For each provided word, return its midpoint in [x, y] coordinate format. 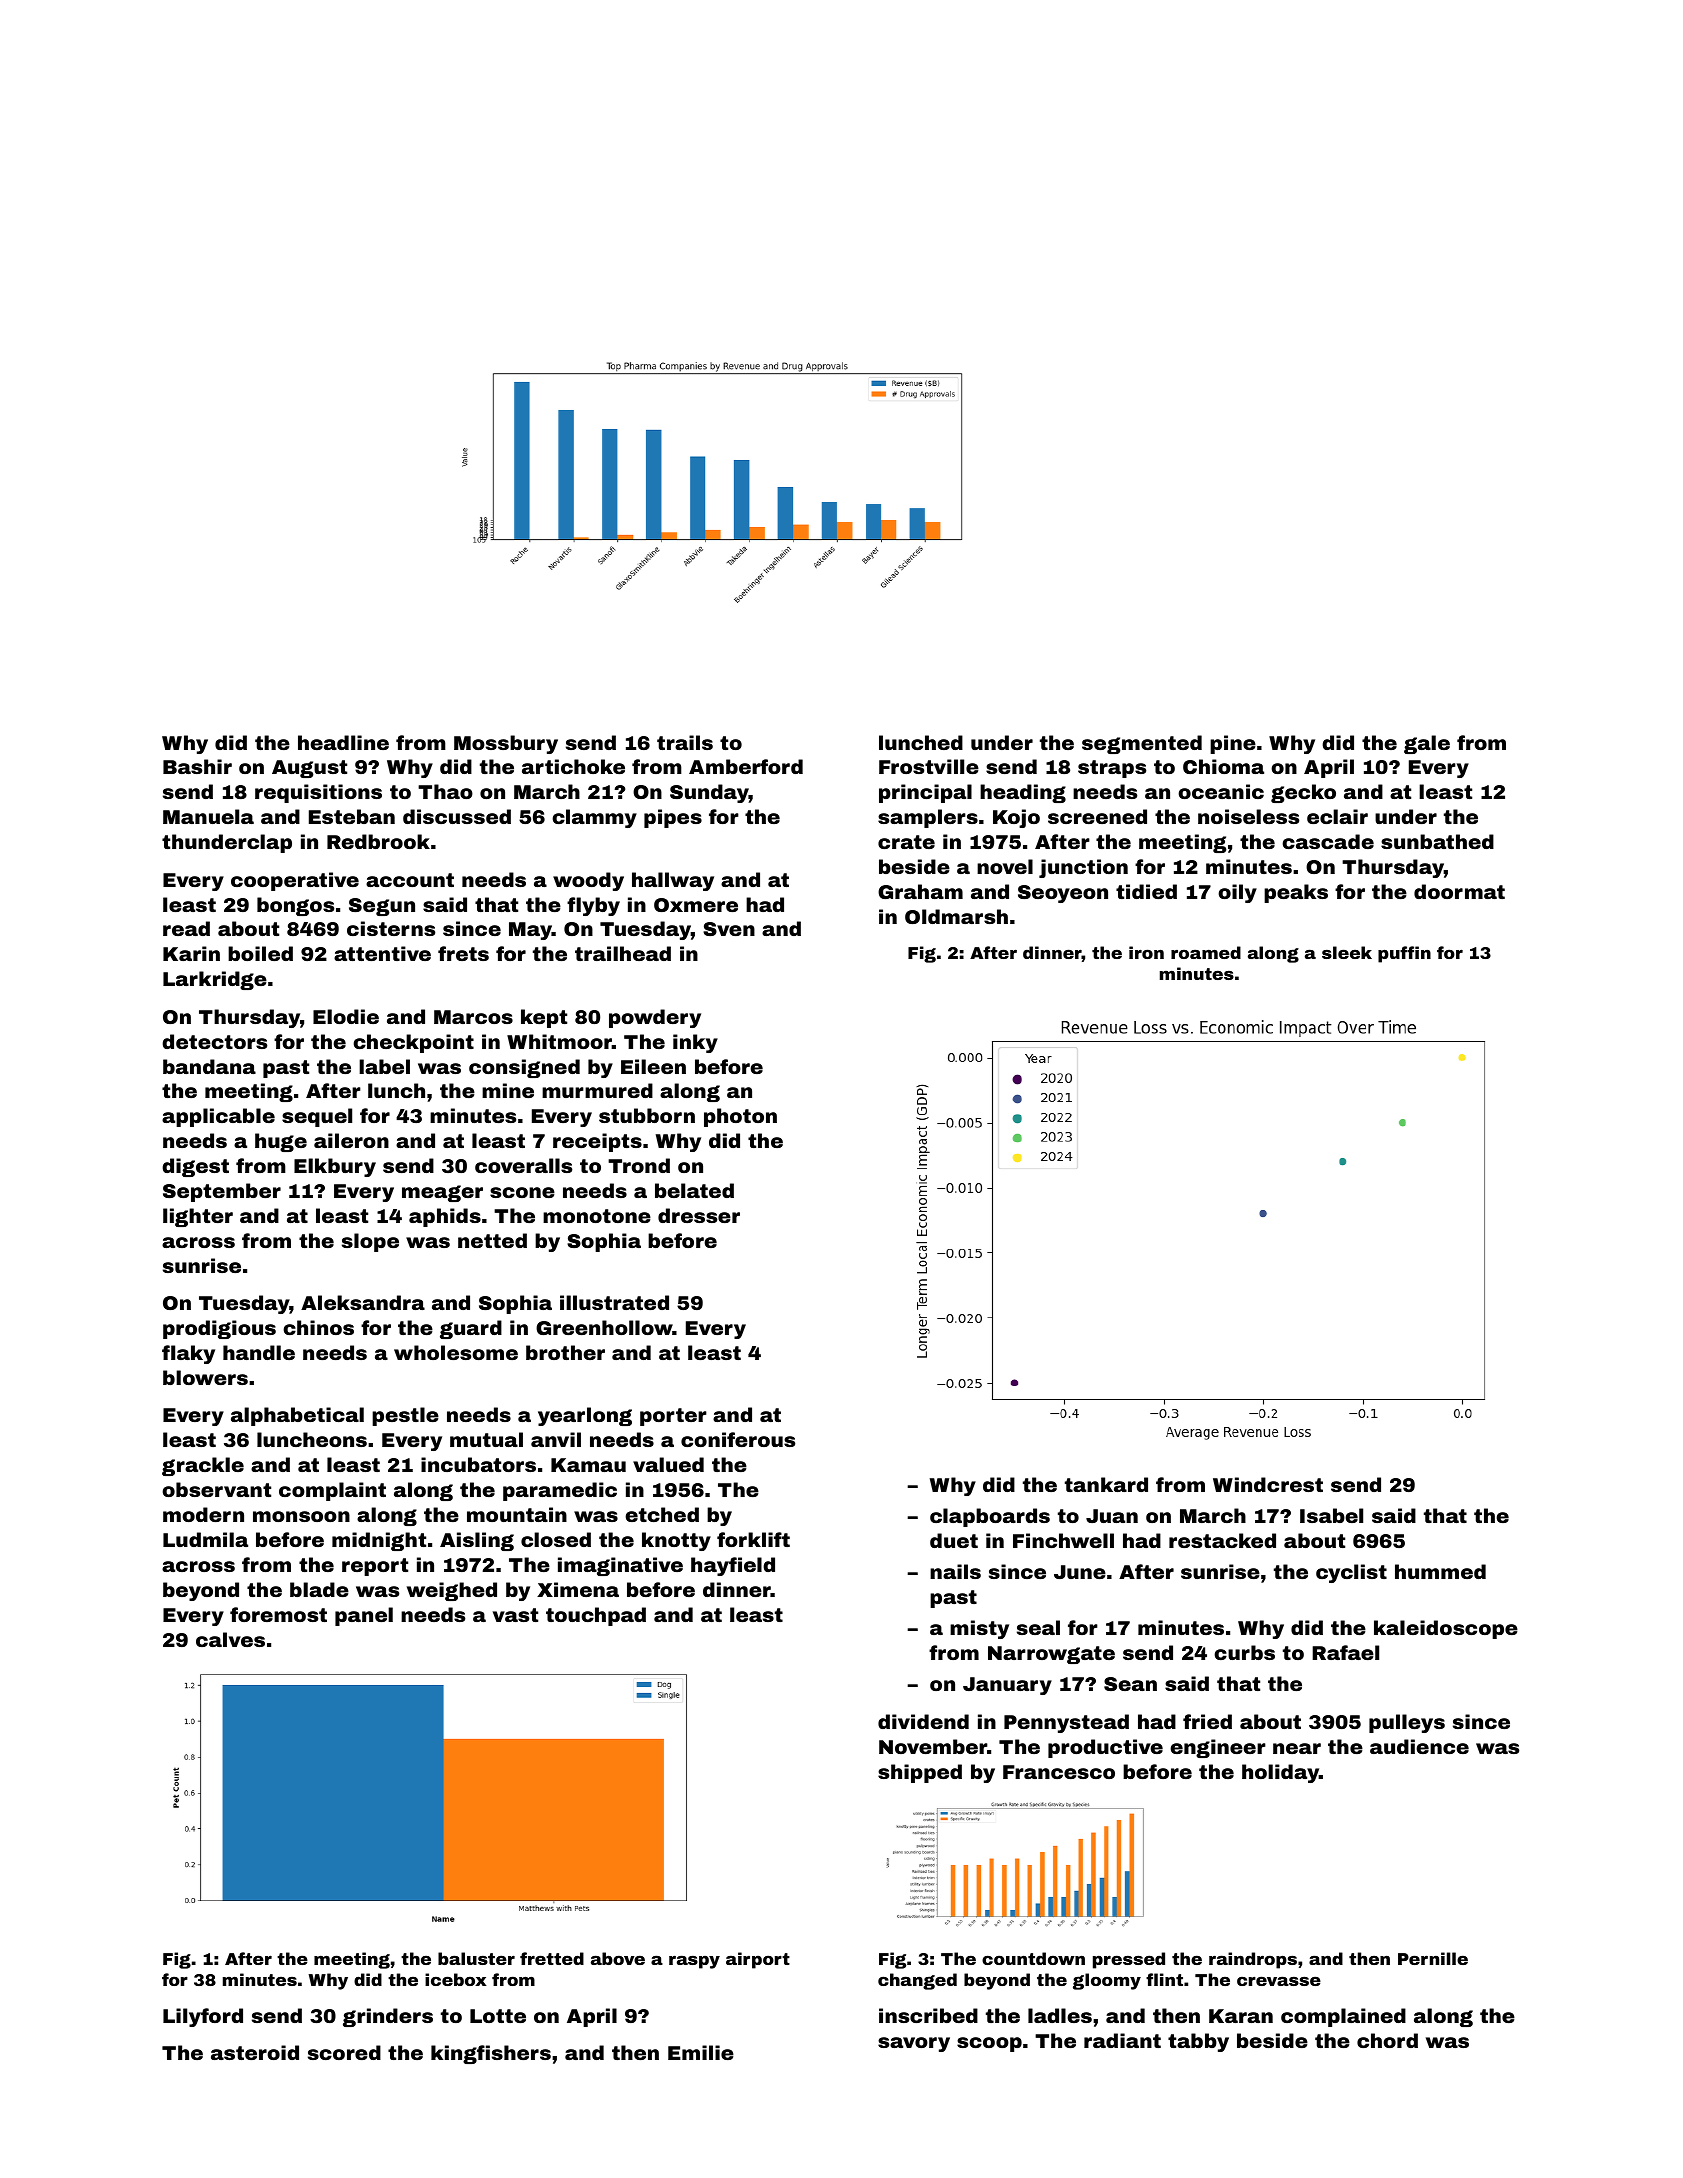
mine [508, 1090]
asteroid [255, 2052]
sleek [1347, 952]
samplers [928, 818]
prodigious [219, 1329]
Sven [729, 929]
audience [1419, 1746]
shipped [920, 1773]
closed [556, 1539]
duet [954, 1540]
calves [230, 1639]
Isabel [1331, 1515]
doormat [1459, 891]
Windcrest [1268, 1484]
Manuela [208, 816]
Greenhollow [604, 1327]
